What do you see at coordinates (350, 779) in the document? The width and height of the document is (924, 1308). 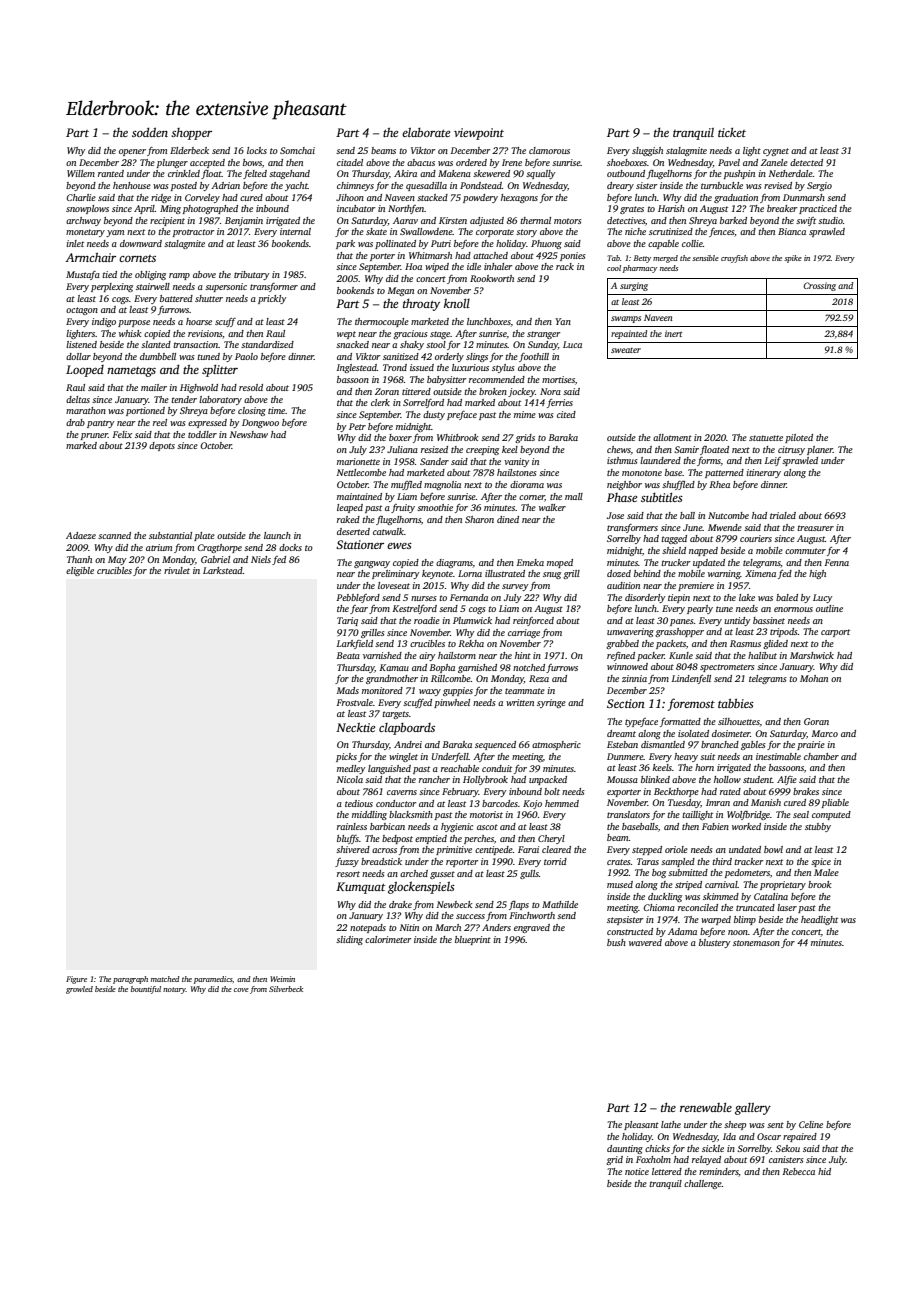 I see `Nicola` at bounding box center [350, 779].
